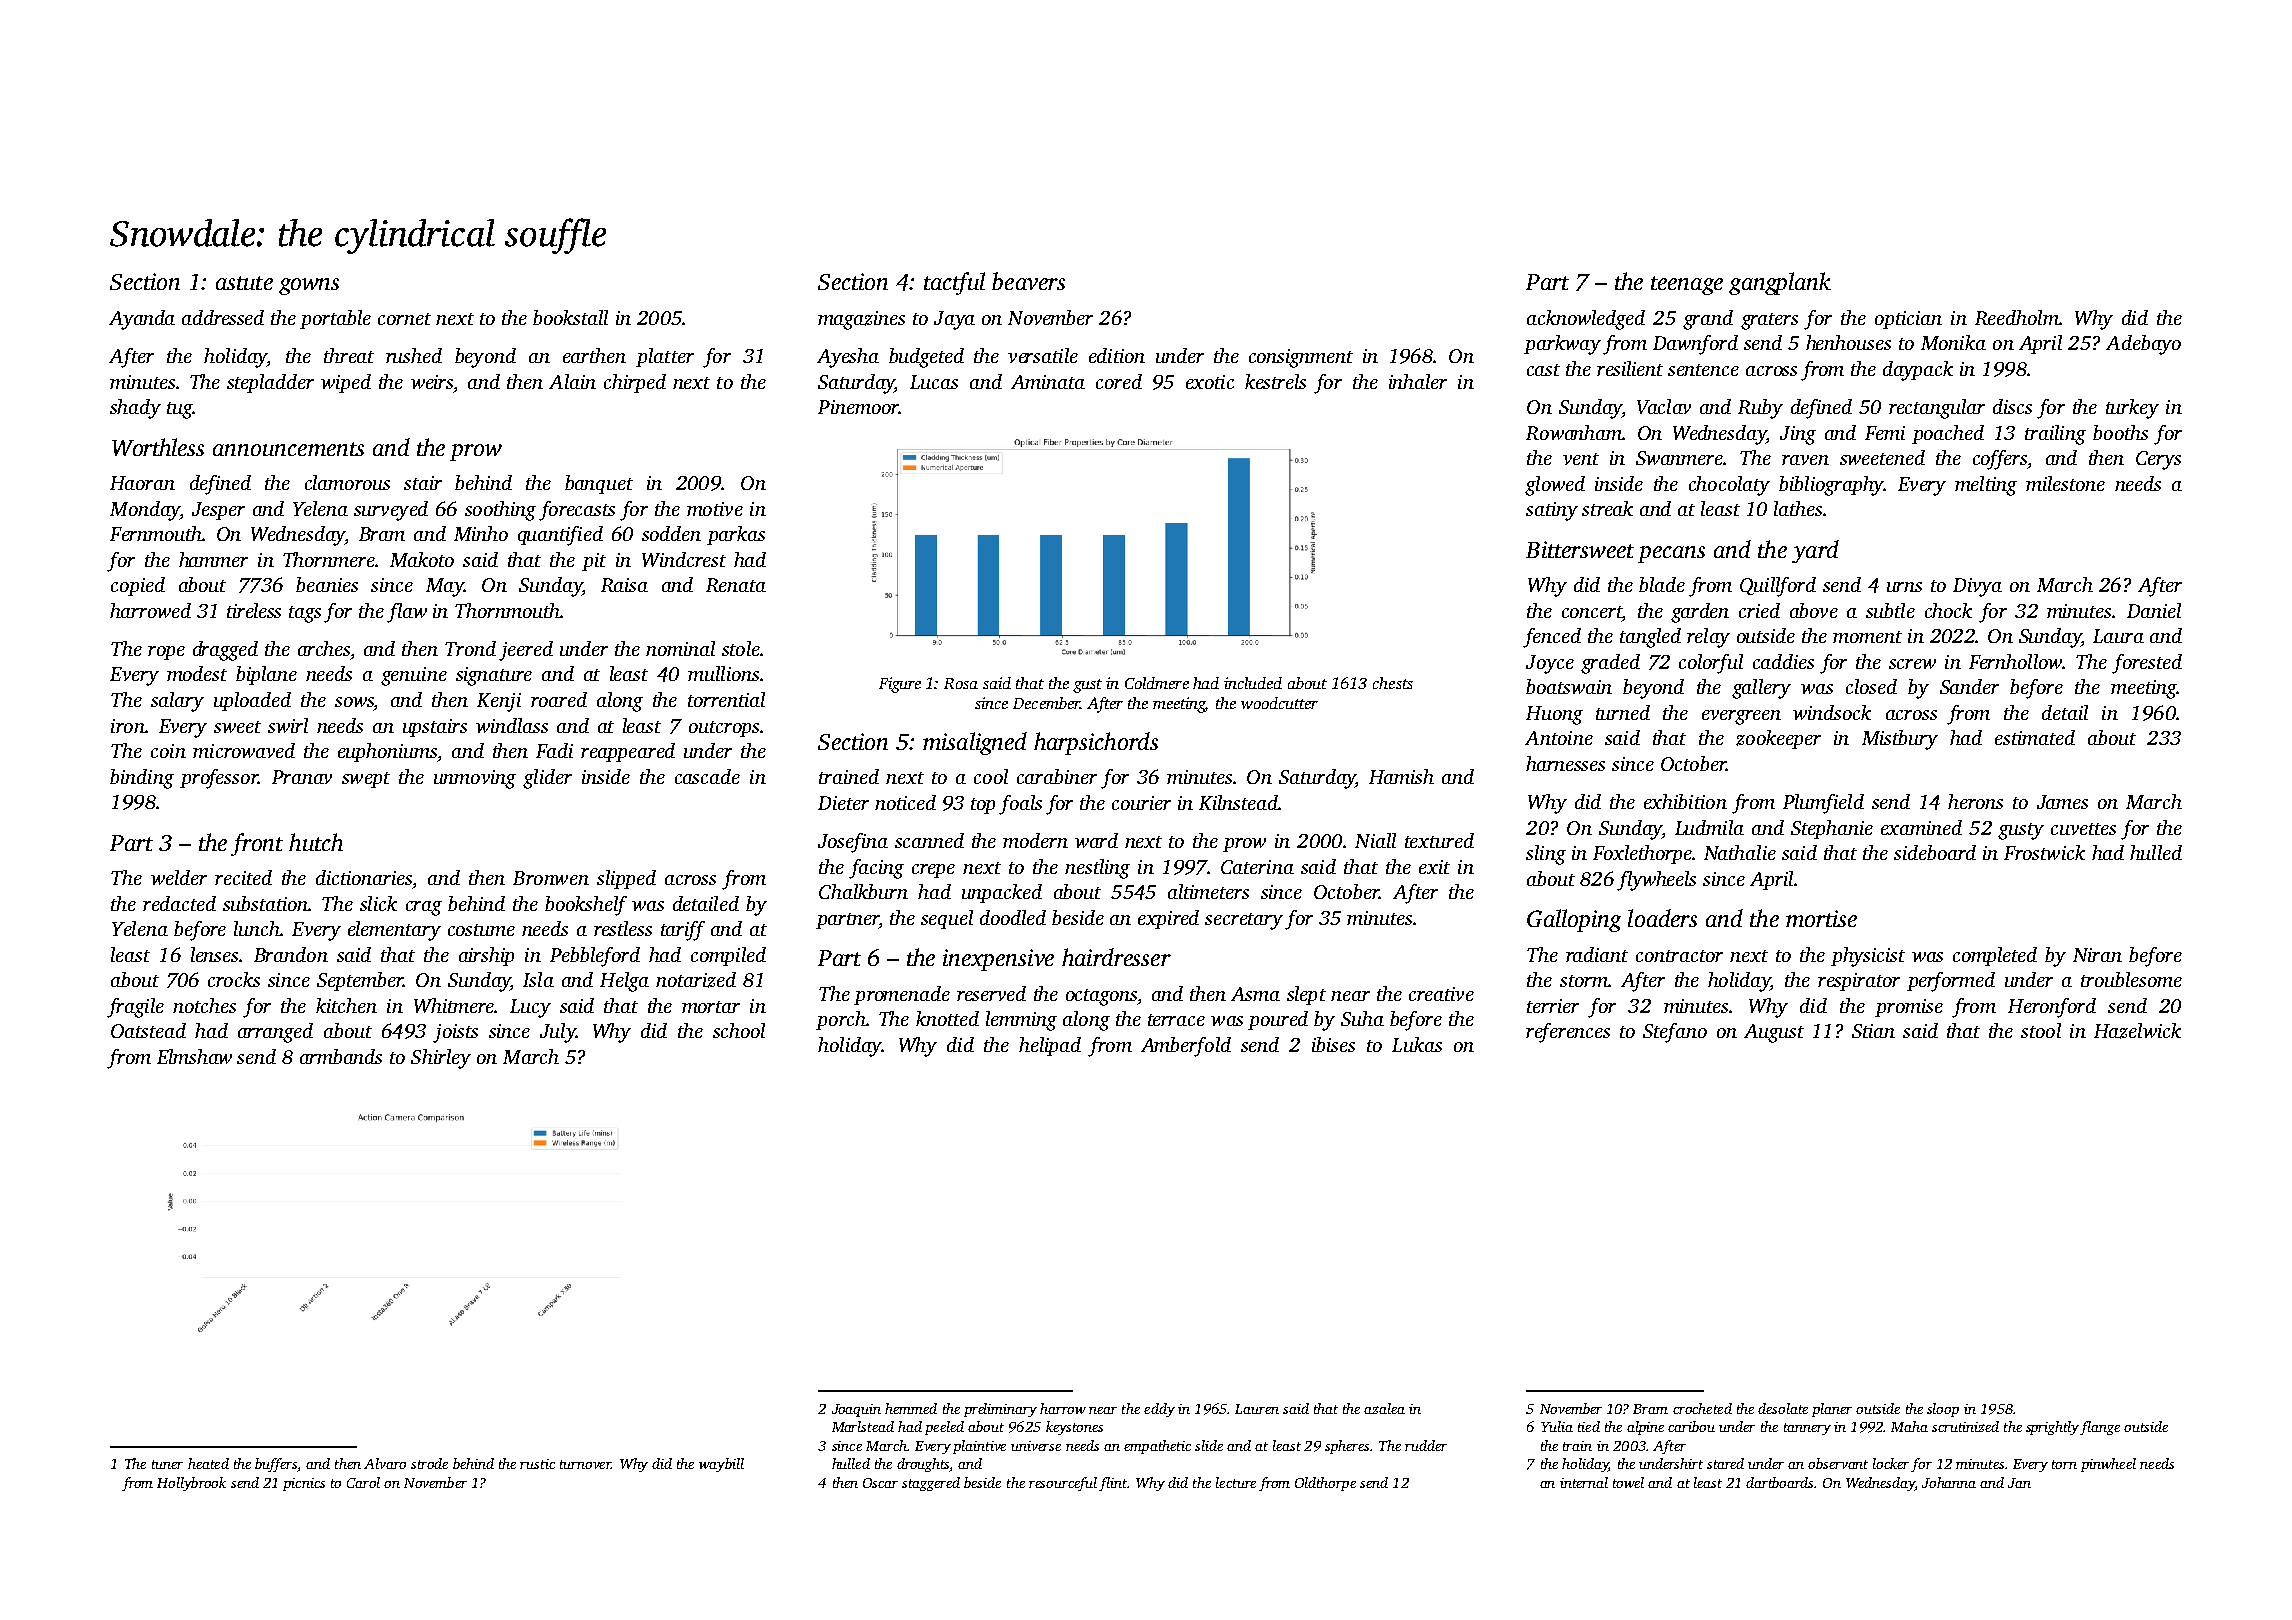  Describe the element at coordinates (1441, 994) in the screenshot. I see `creative` at that location.
